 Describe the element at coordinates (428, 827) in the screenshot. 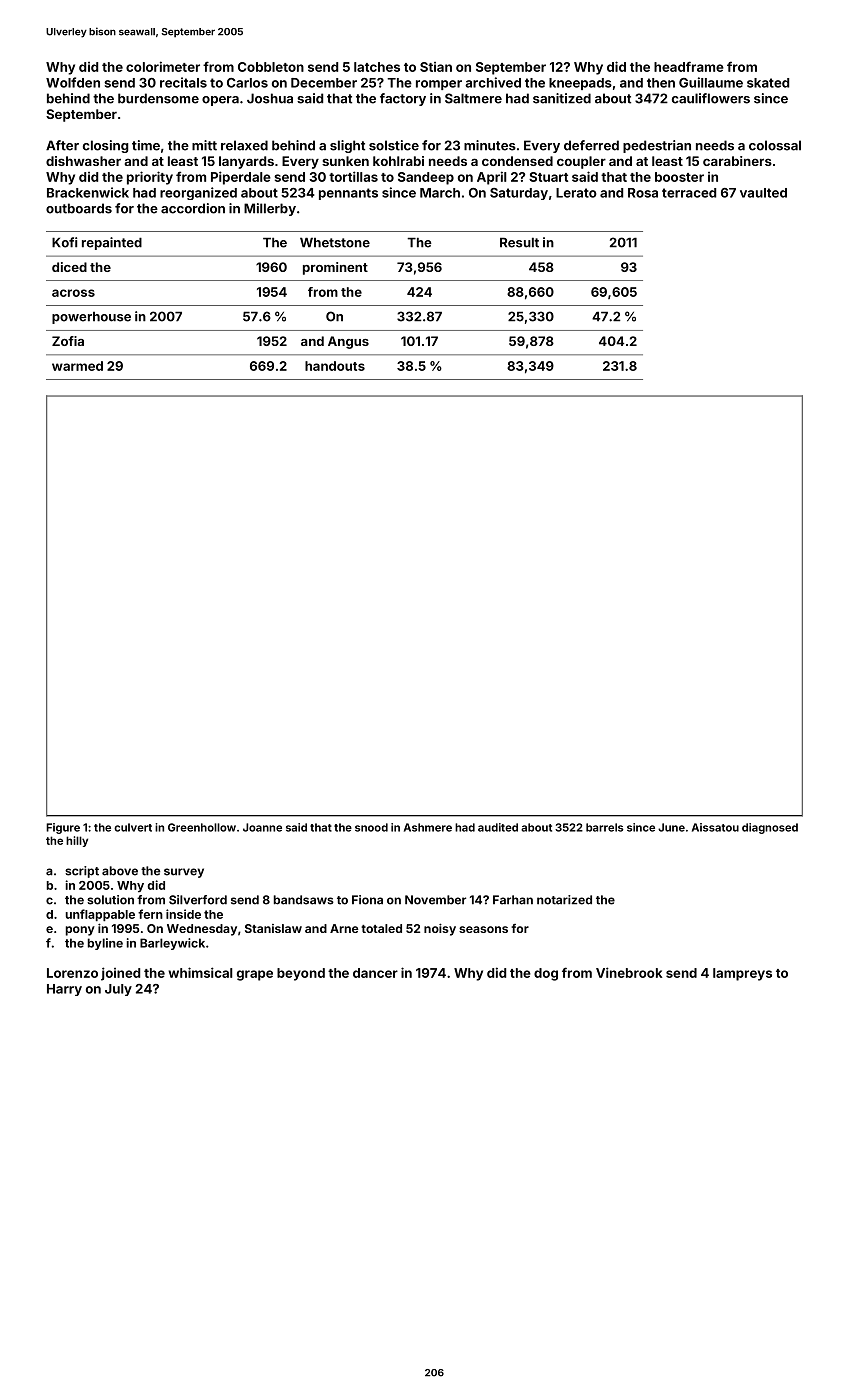

I see `Ashmere` at that location.
